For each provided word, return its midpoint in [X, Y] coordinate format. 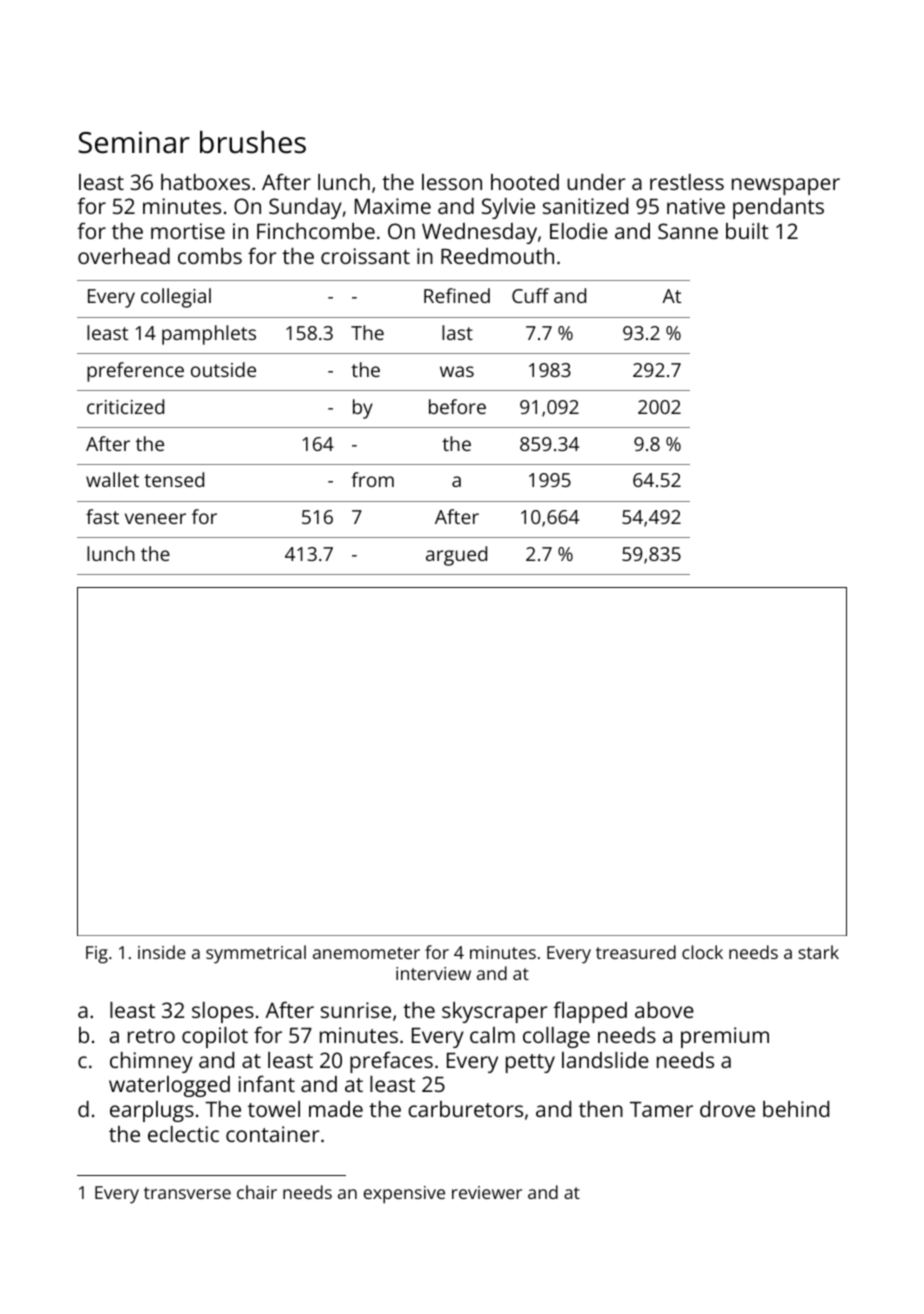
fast [102, 516]
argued [456, 556]
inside [162, 952]
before [457, 406]
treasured [636, 952]
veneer [155, 518]
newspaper [786, 186]
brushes [253, 142]
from [372, 479]
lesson [452, 182]
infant [266, 1083]
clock [702, 952]
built [747, 231]
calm [492, 1035]
